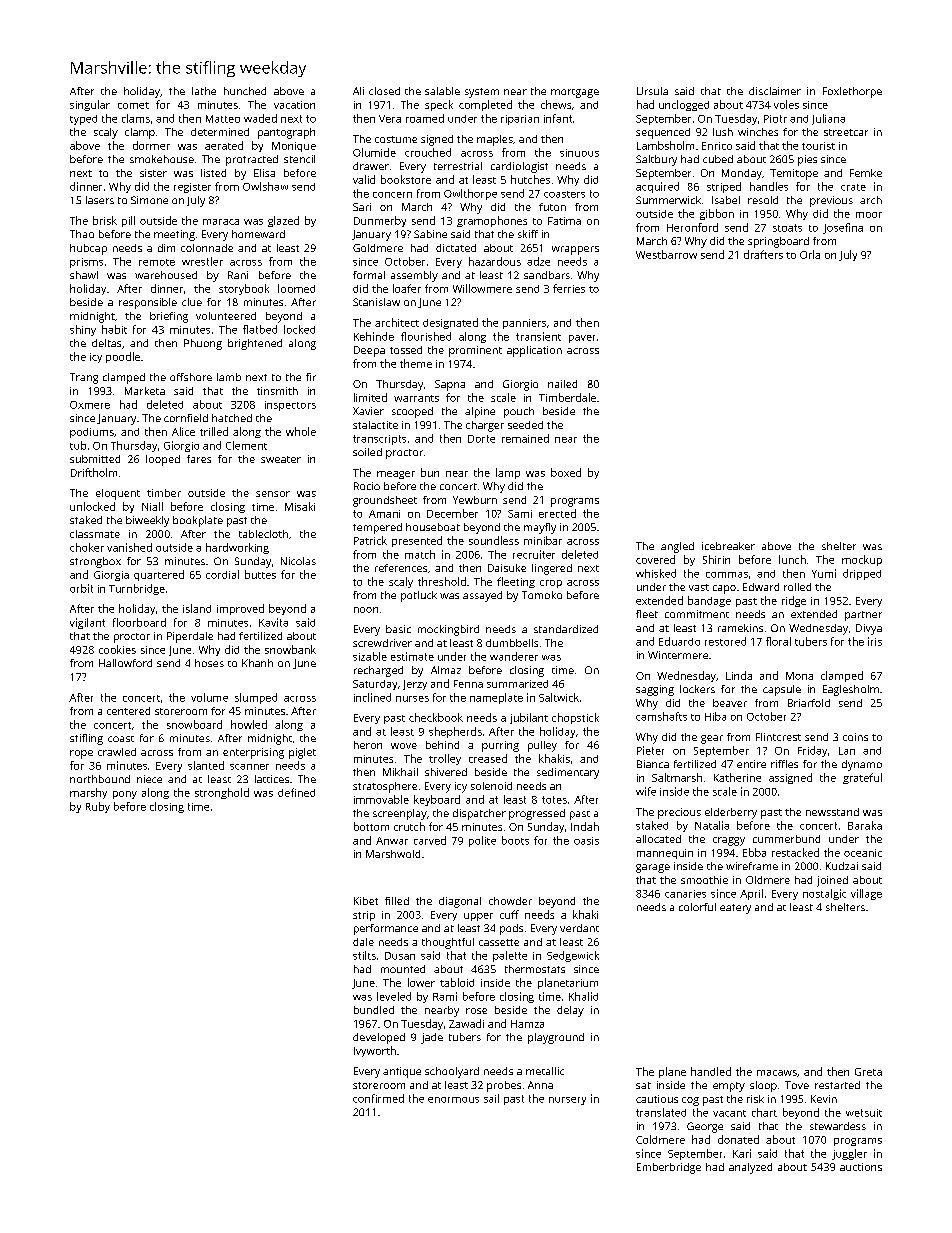 Image resolution: width=952 pixels, height=1233 pixels. What do you see at coordinates (240, 609) in the document?
I see `improved` at bounding box center [240, 609].
